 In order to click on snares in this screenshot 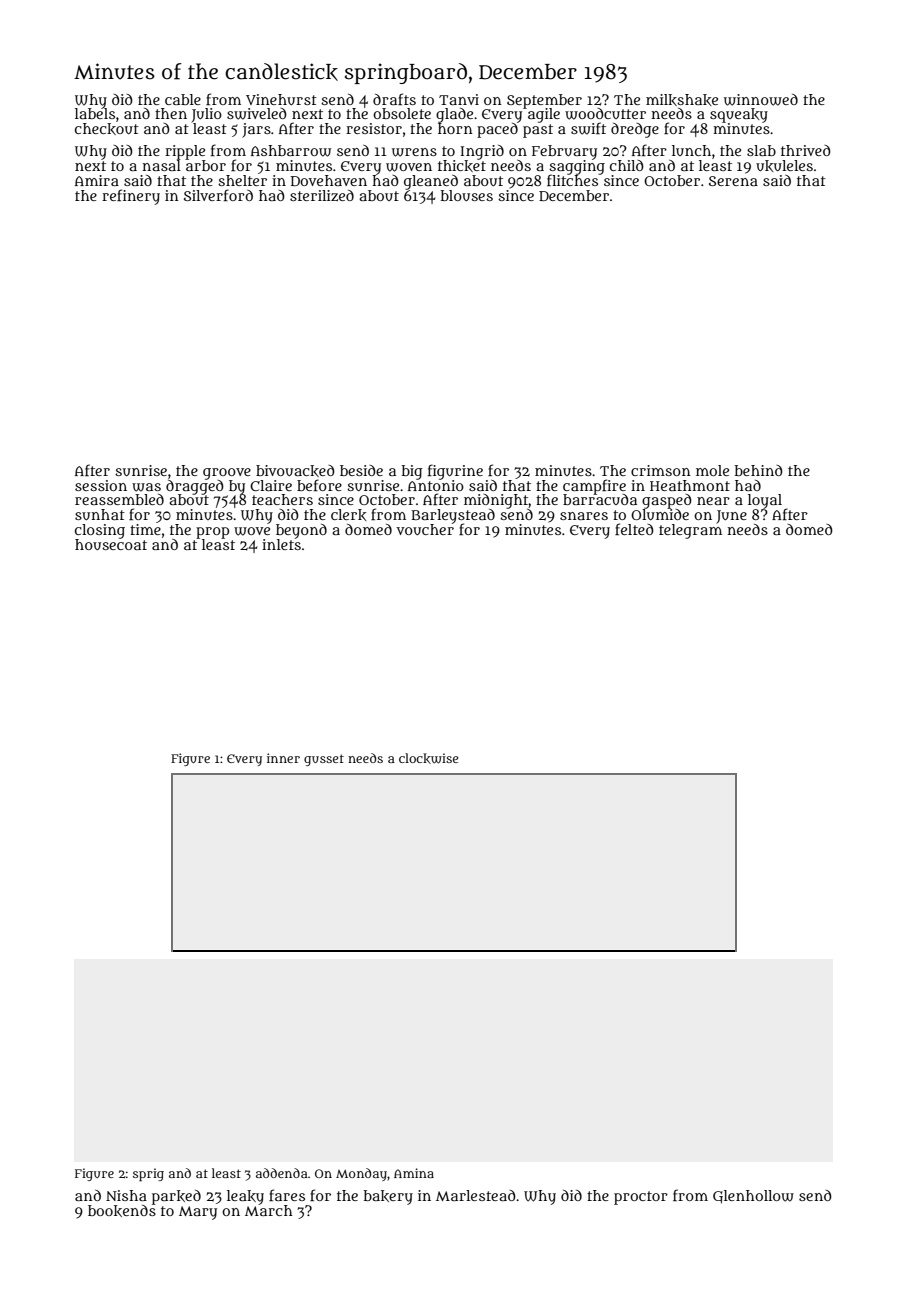, I will do `click(584, 516)`.
